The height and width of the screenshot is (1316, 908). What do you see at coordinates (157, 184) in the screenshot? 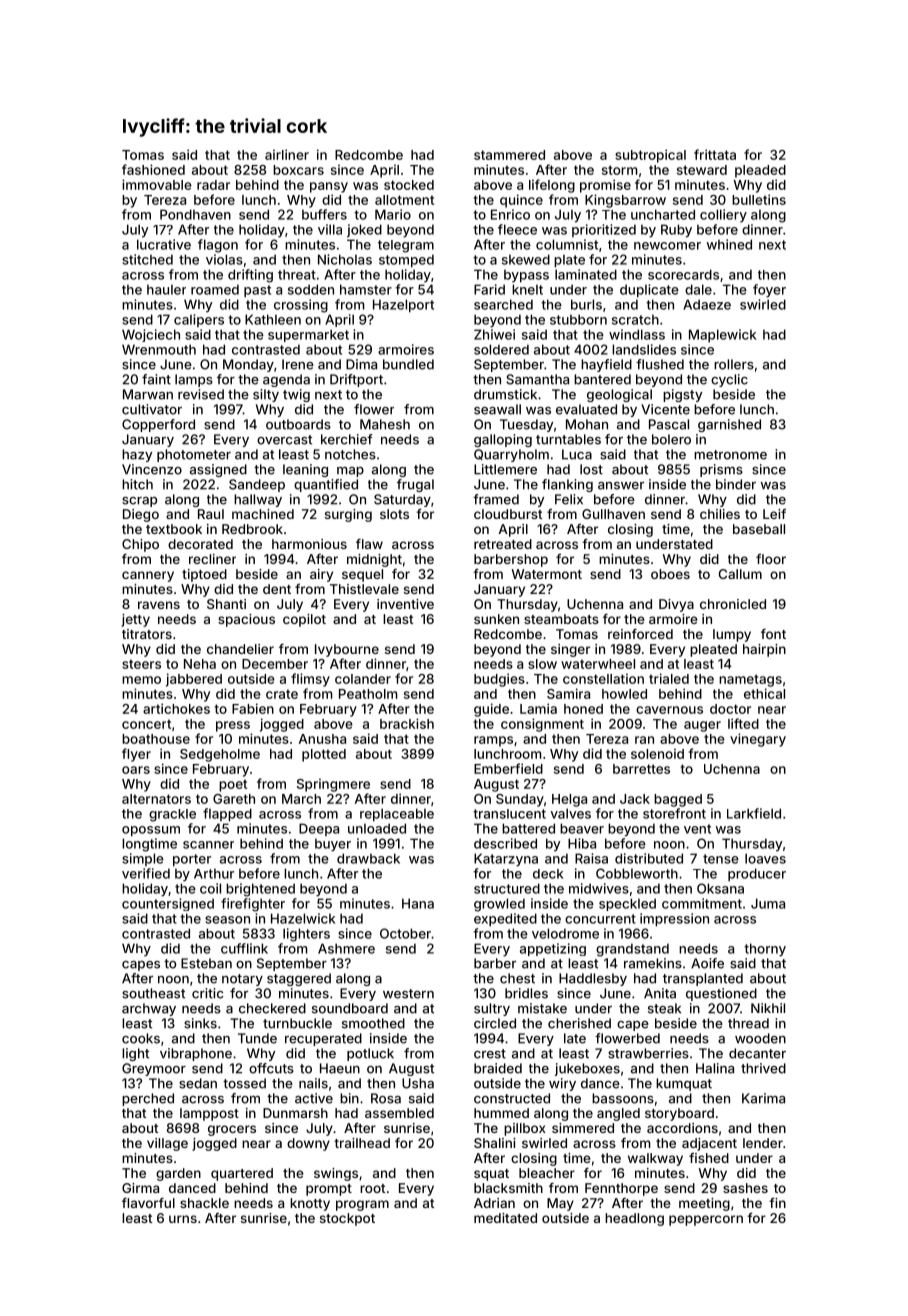
I see `immovable` at bounding box center [157, 184].
